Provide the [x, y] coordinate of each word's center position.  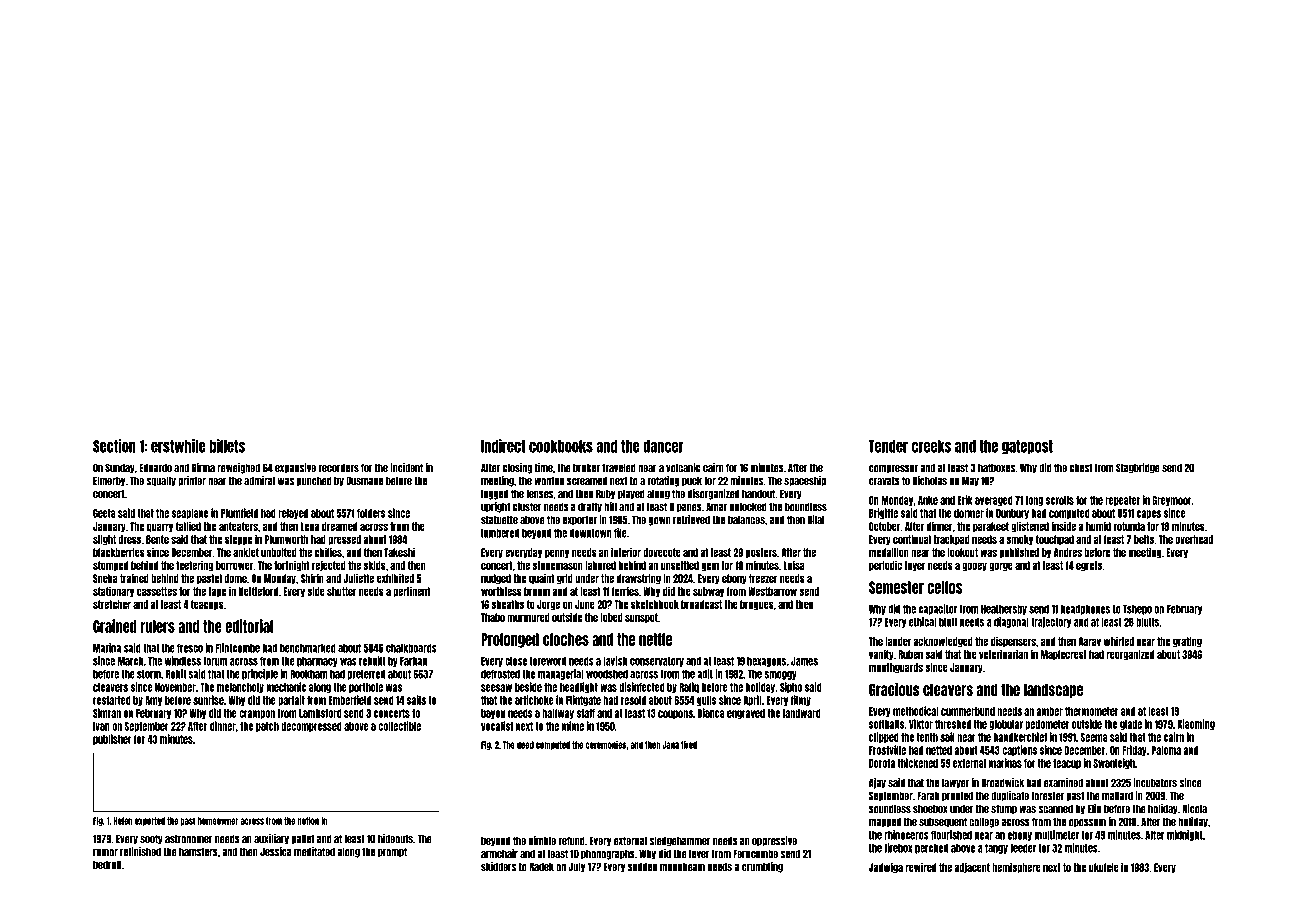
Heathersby [1004, 610]
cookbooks [561, 446]
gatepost [1027, 447]
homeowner [218, 821]
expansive [295, 468]
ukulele [1104, 867]
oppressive [774, 841]
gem [710, 567]
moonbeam [682, 867]
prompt [392, 852]
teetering [194, 566]
